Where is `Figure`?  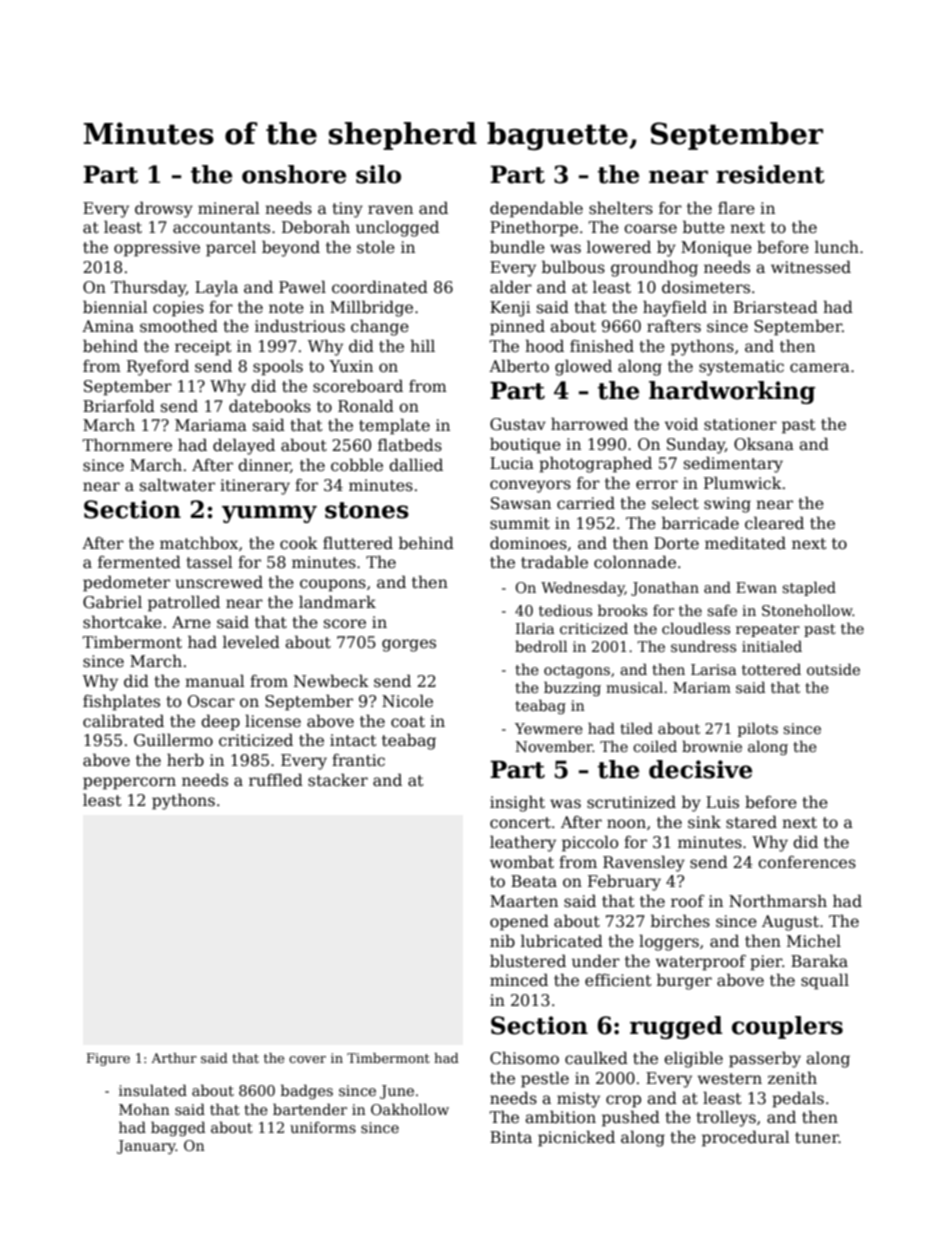 Figure is located at coordinates (108, 1059).
